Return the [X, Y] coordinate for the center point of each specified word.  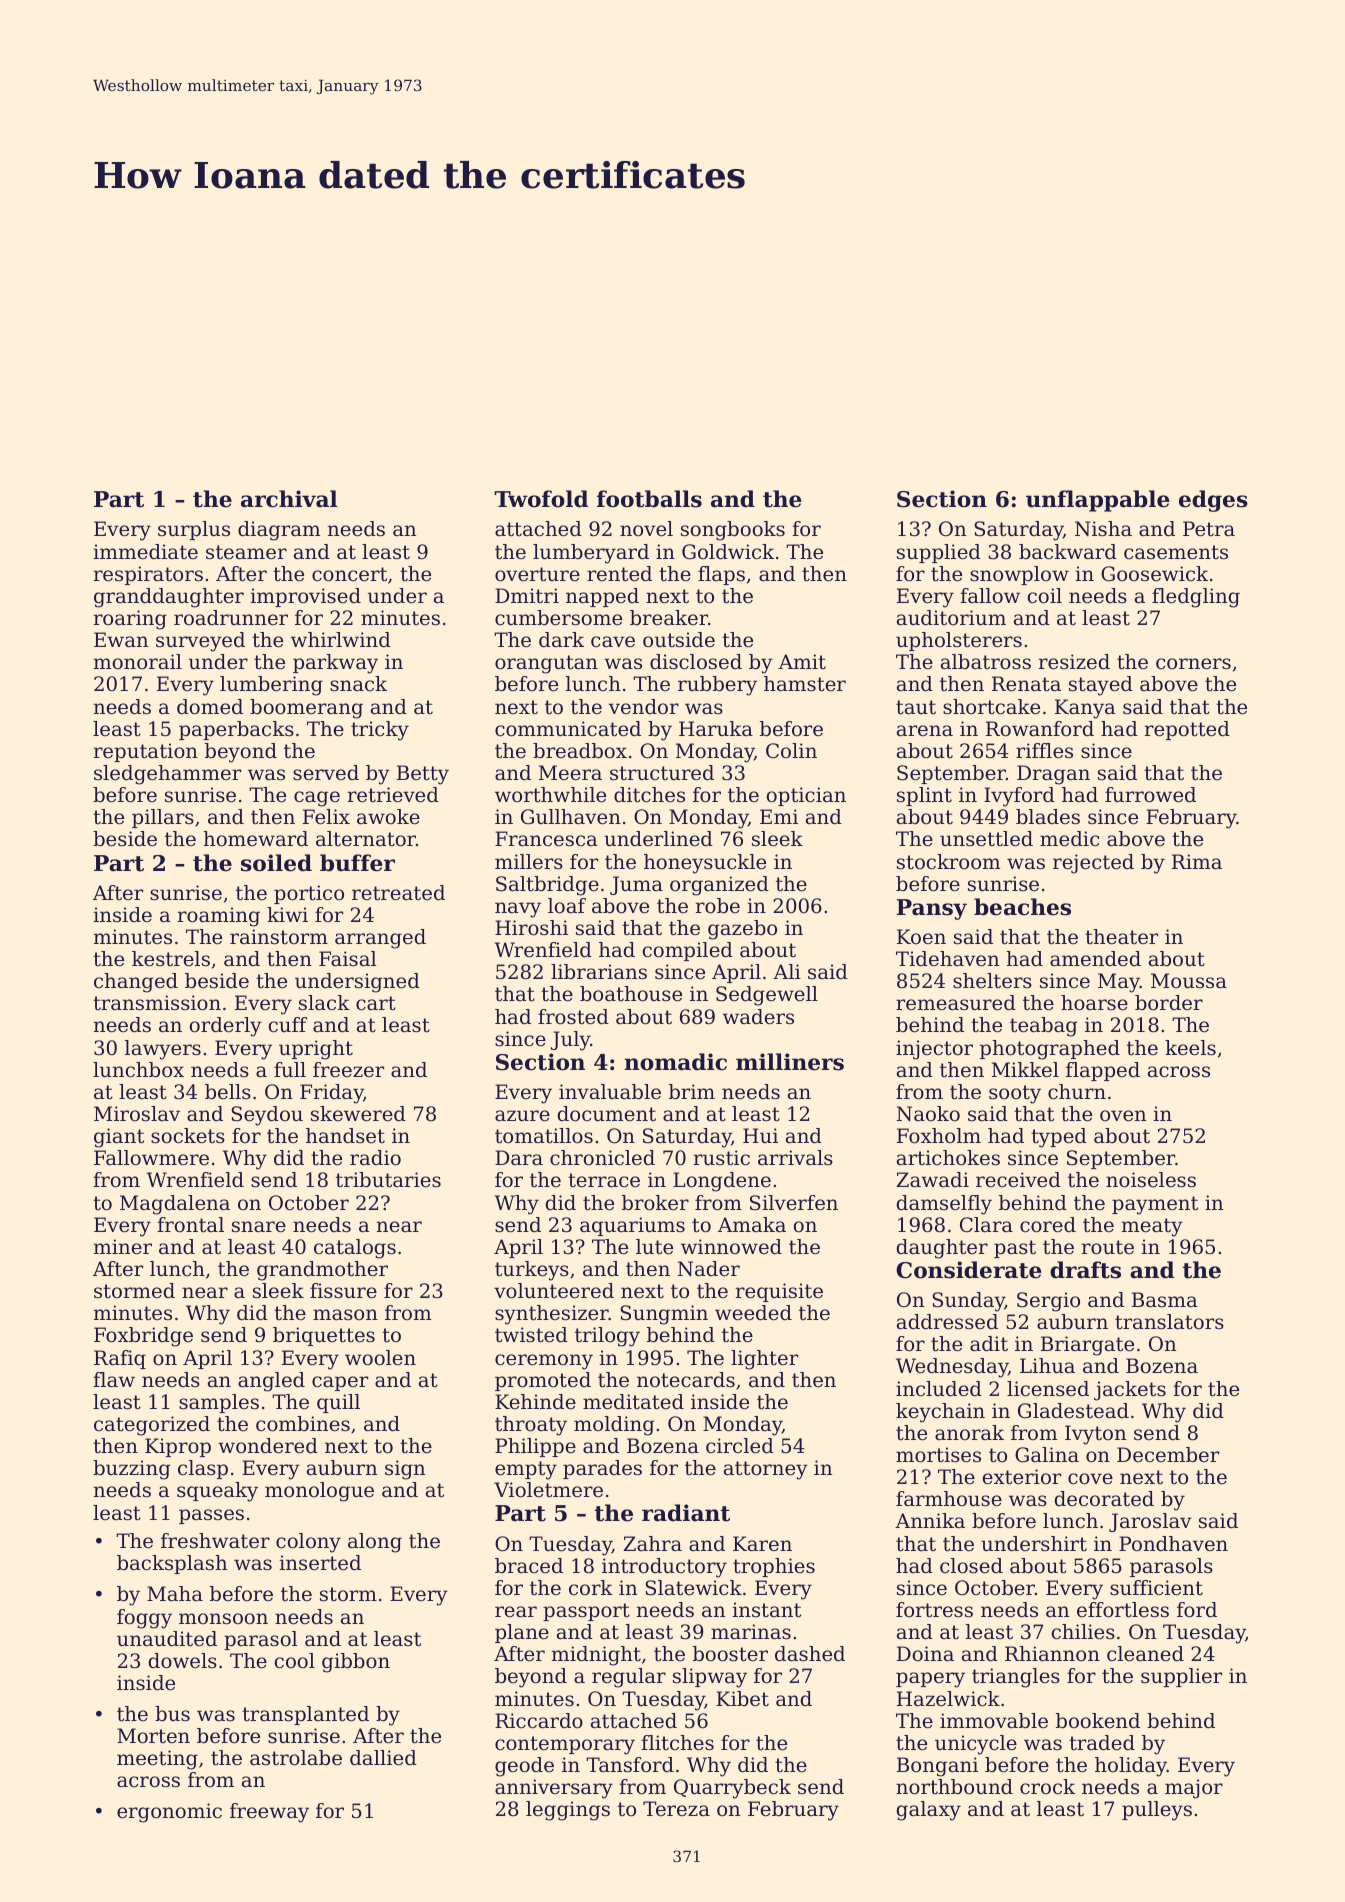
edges [1213, 501]
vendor [644, 707]
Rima [1197, 862]
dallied [383, 1758]
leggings [568, 1811]
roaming [219, 917]
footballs [649, 499]
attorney [766, 1470]
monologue [319, 1492]
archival [289, 499]
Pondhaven [1173, 1544]
